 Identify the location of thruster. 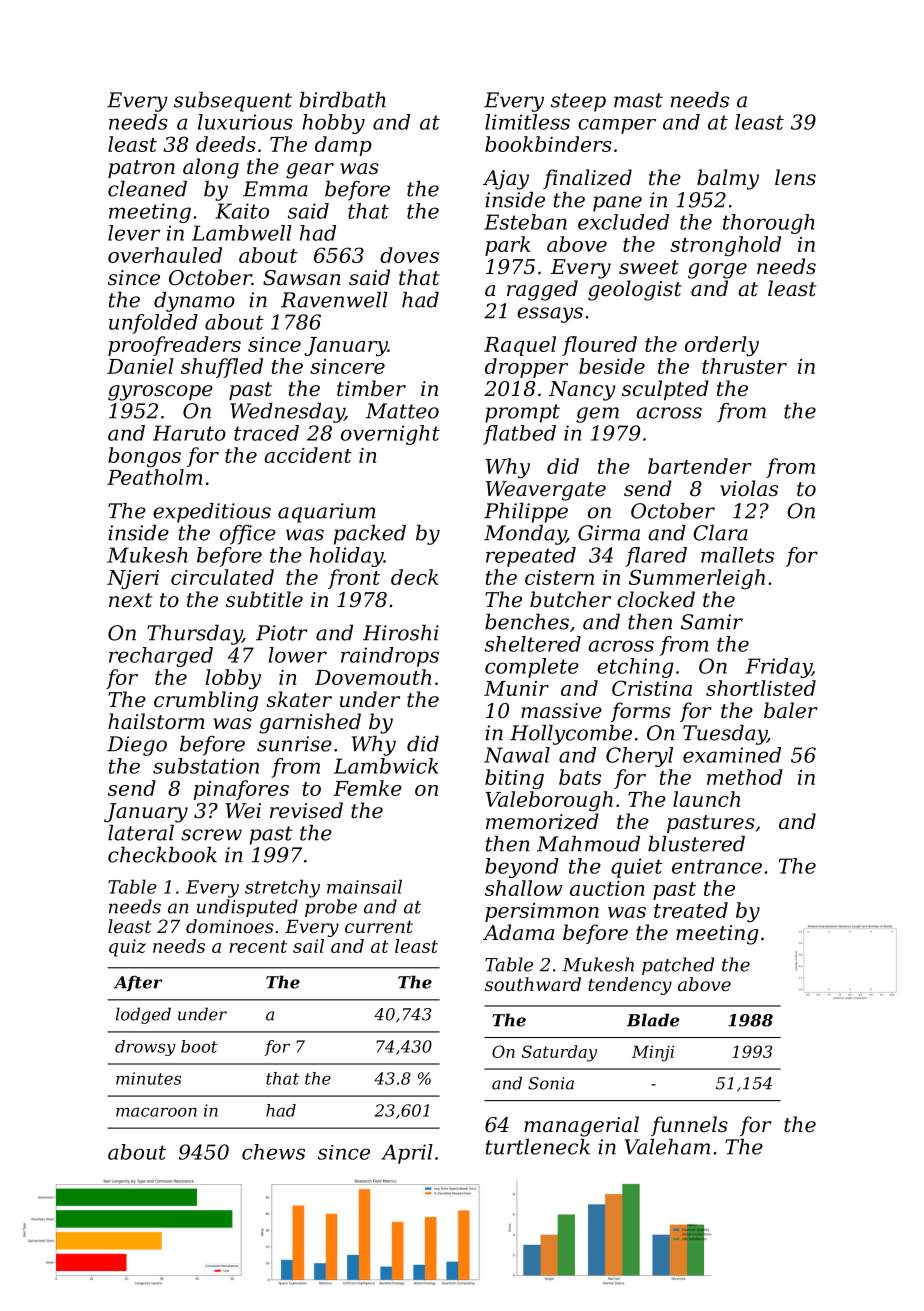
(744, 366).
